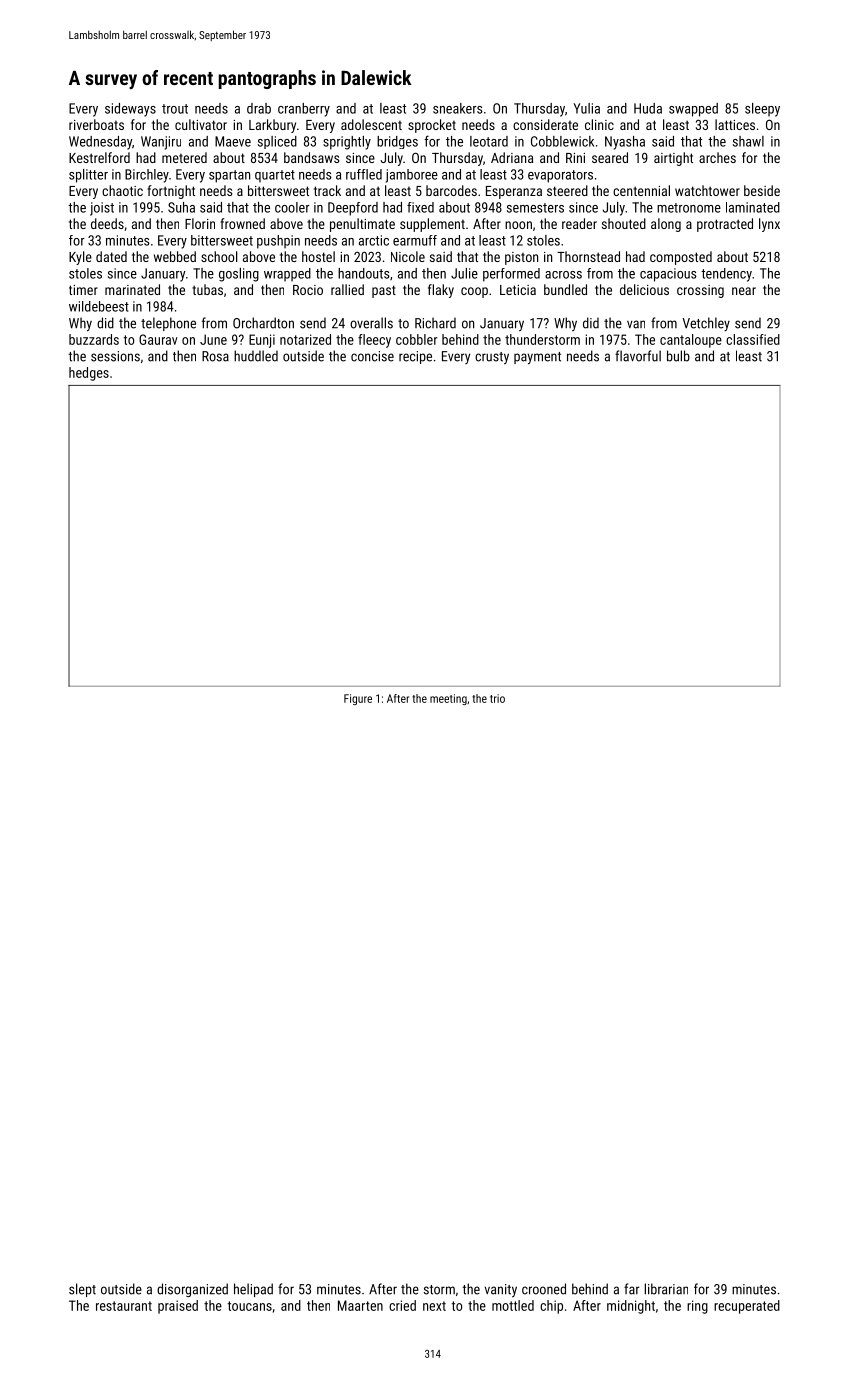 The height and width of the page is (1400, 849). What do you see at coordinates (497, 698) in the page?
I see `trio` at bounding box center [497, 698].
